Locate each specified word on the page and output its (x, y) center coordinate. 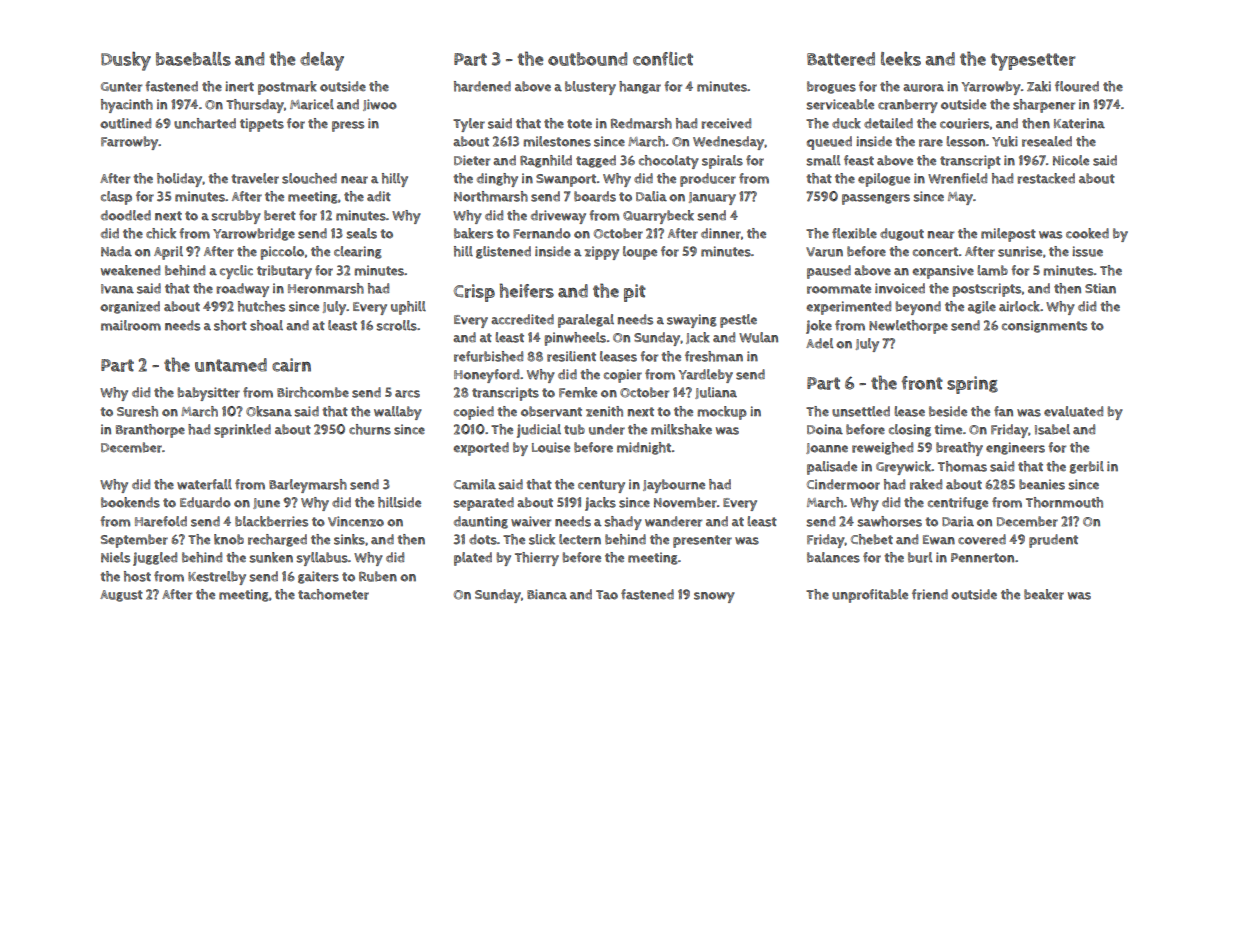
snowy (714, 597)
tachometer (333, 594)
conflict (663, 59)
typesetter (1033, 62)
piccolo (282, 253)
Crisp (474, 293)
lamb (992, 270)
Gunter (121, 87)
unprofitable (870, 596)
